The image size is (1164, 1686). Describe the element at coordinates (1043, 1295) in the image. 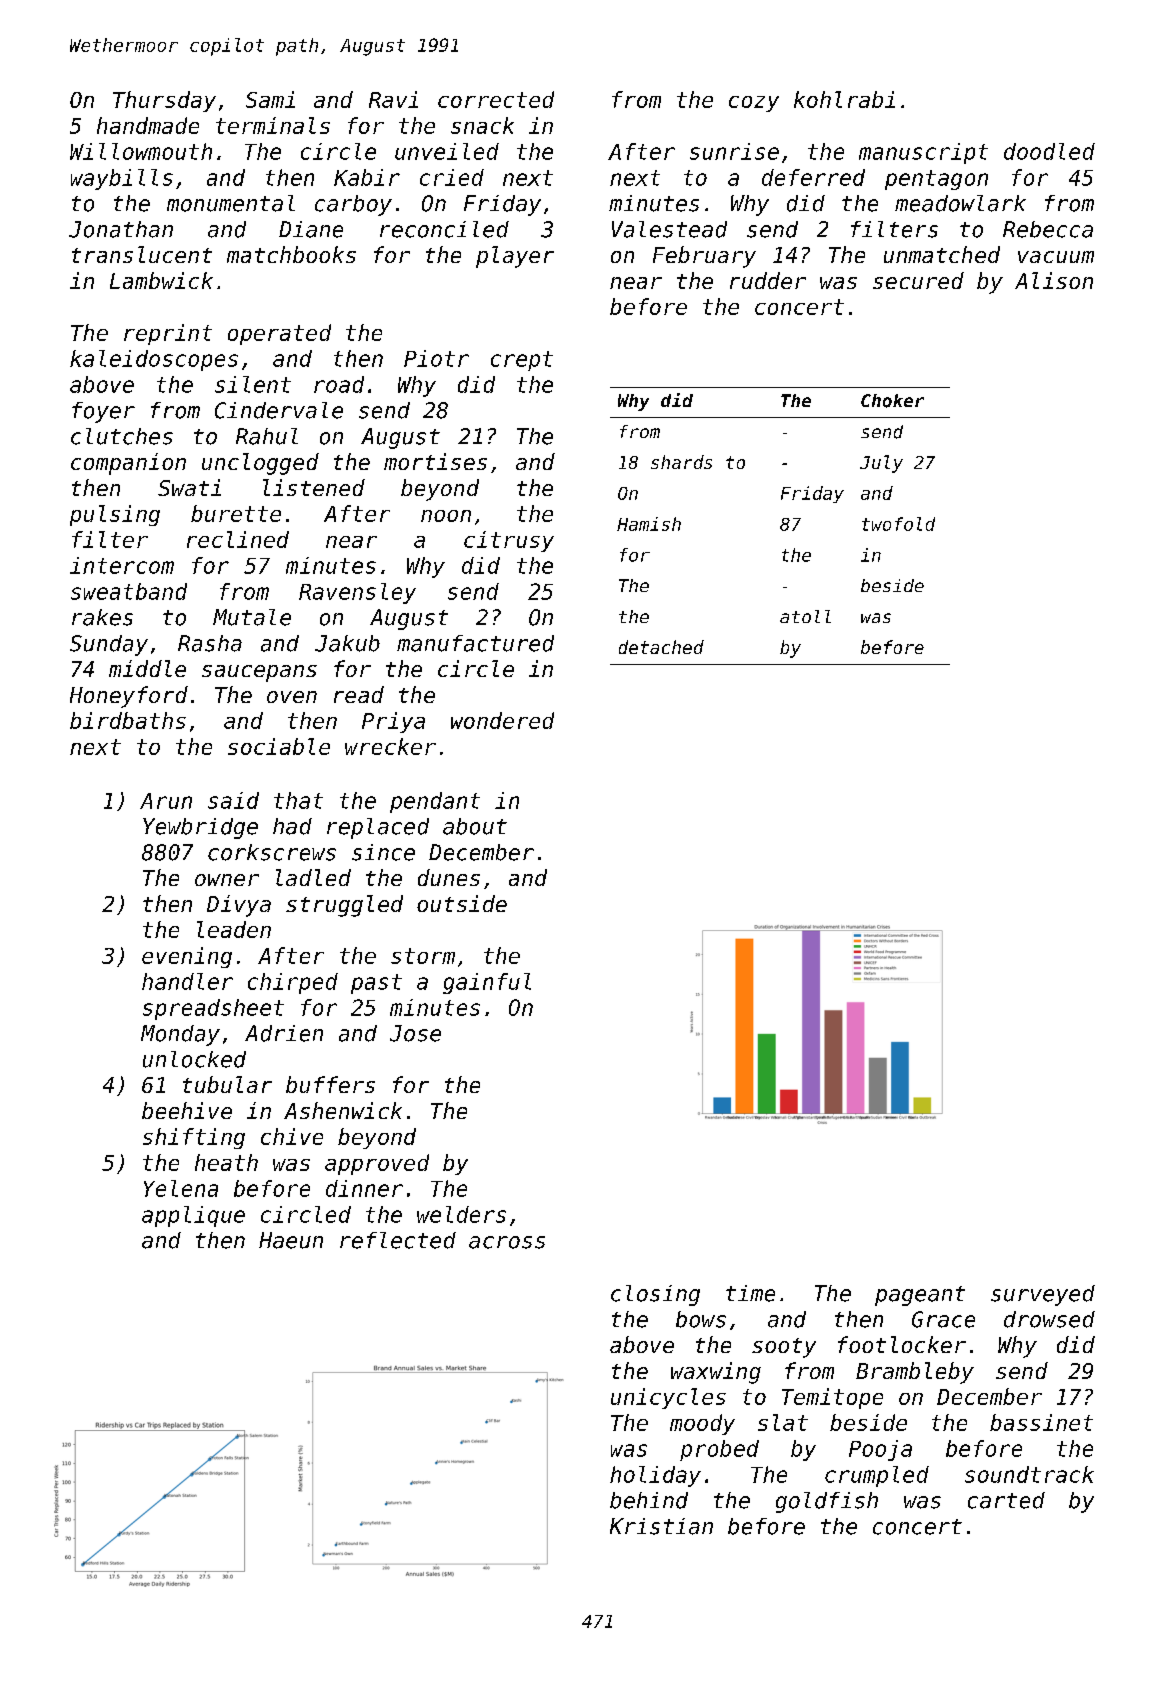

I see `surveyed` at that location.
